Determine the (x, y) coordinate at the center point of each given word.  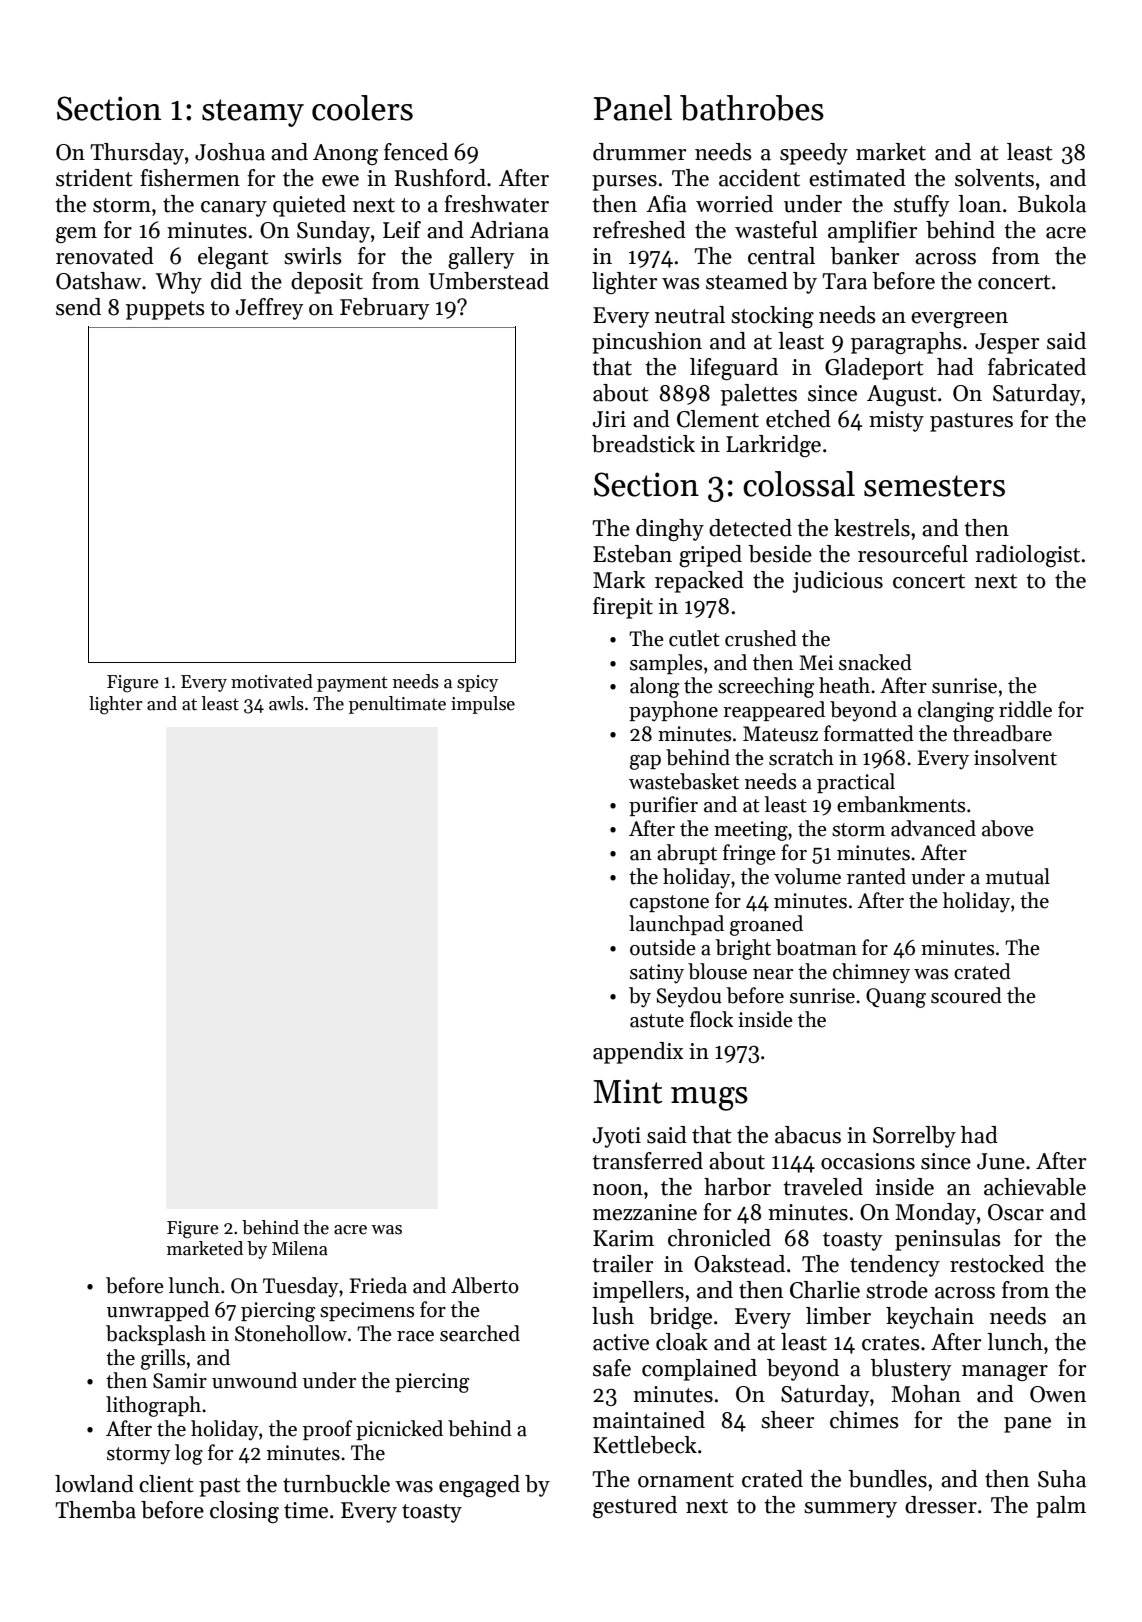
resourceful (913, 554)
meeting (751, 831)
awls (286, 703)
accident (759, 178)
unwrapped (158, 1311)
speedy (814, 154)
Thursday (137, 154)
